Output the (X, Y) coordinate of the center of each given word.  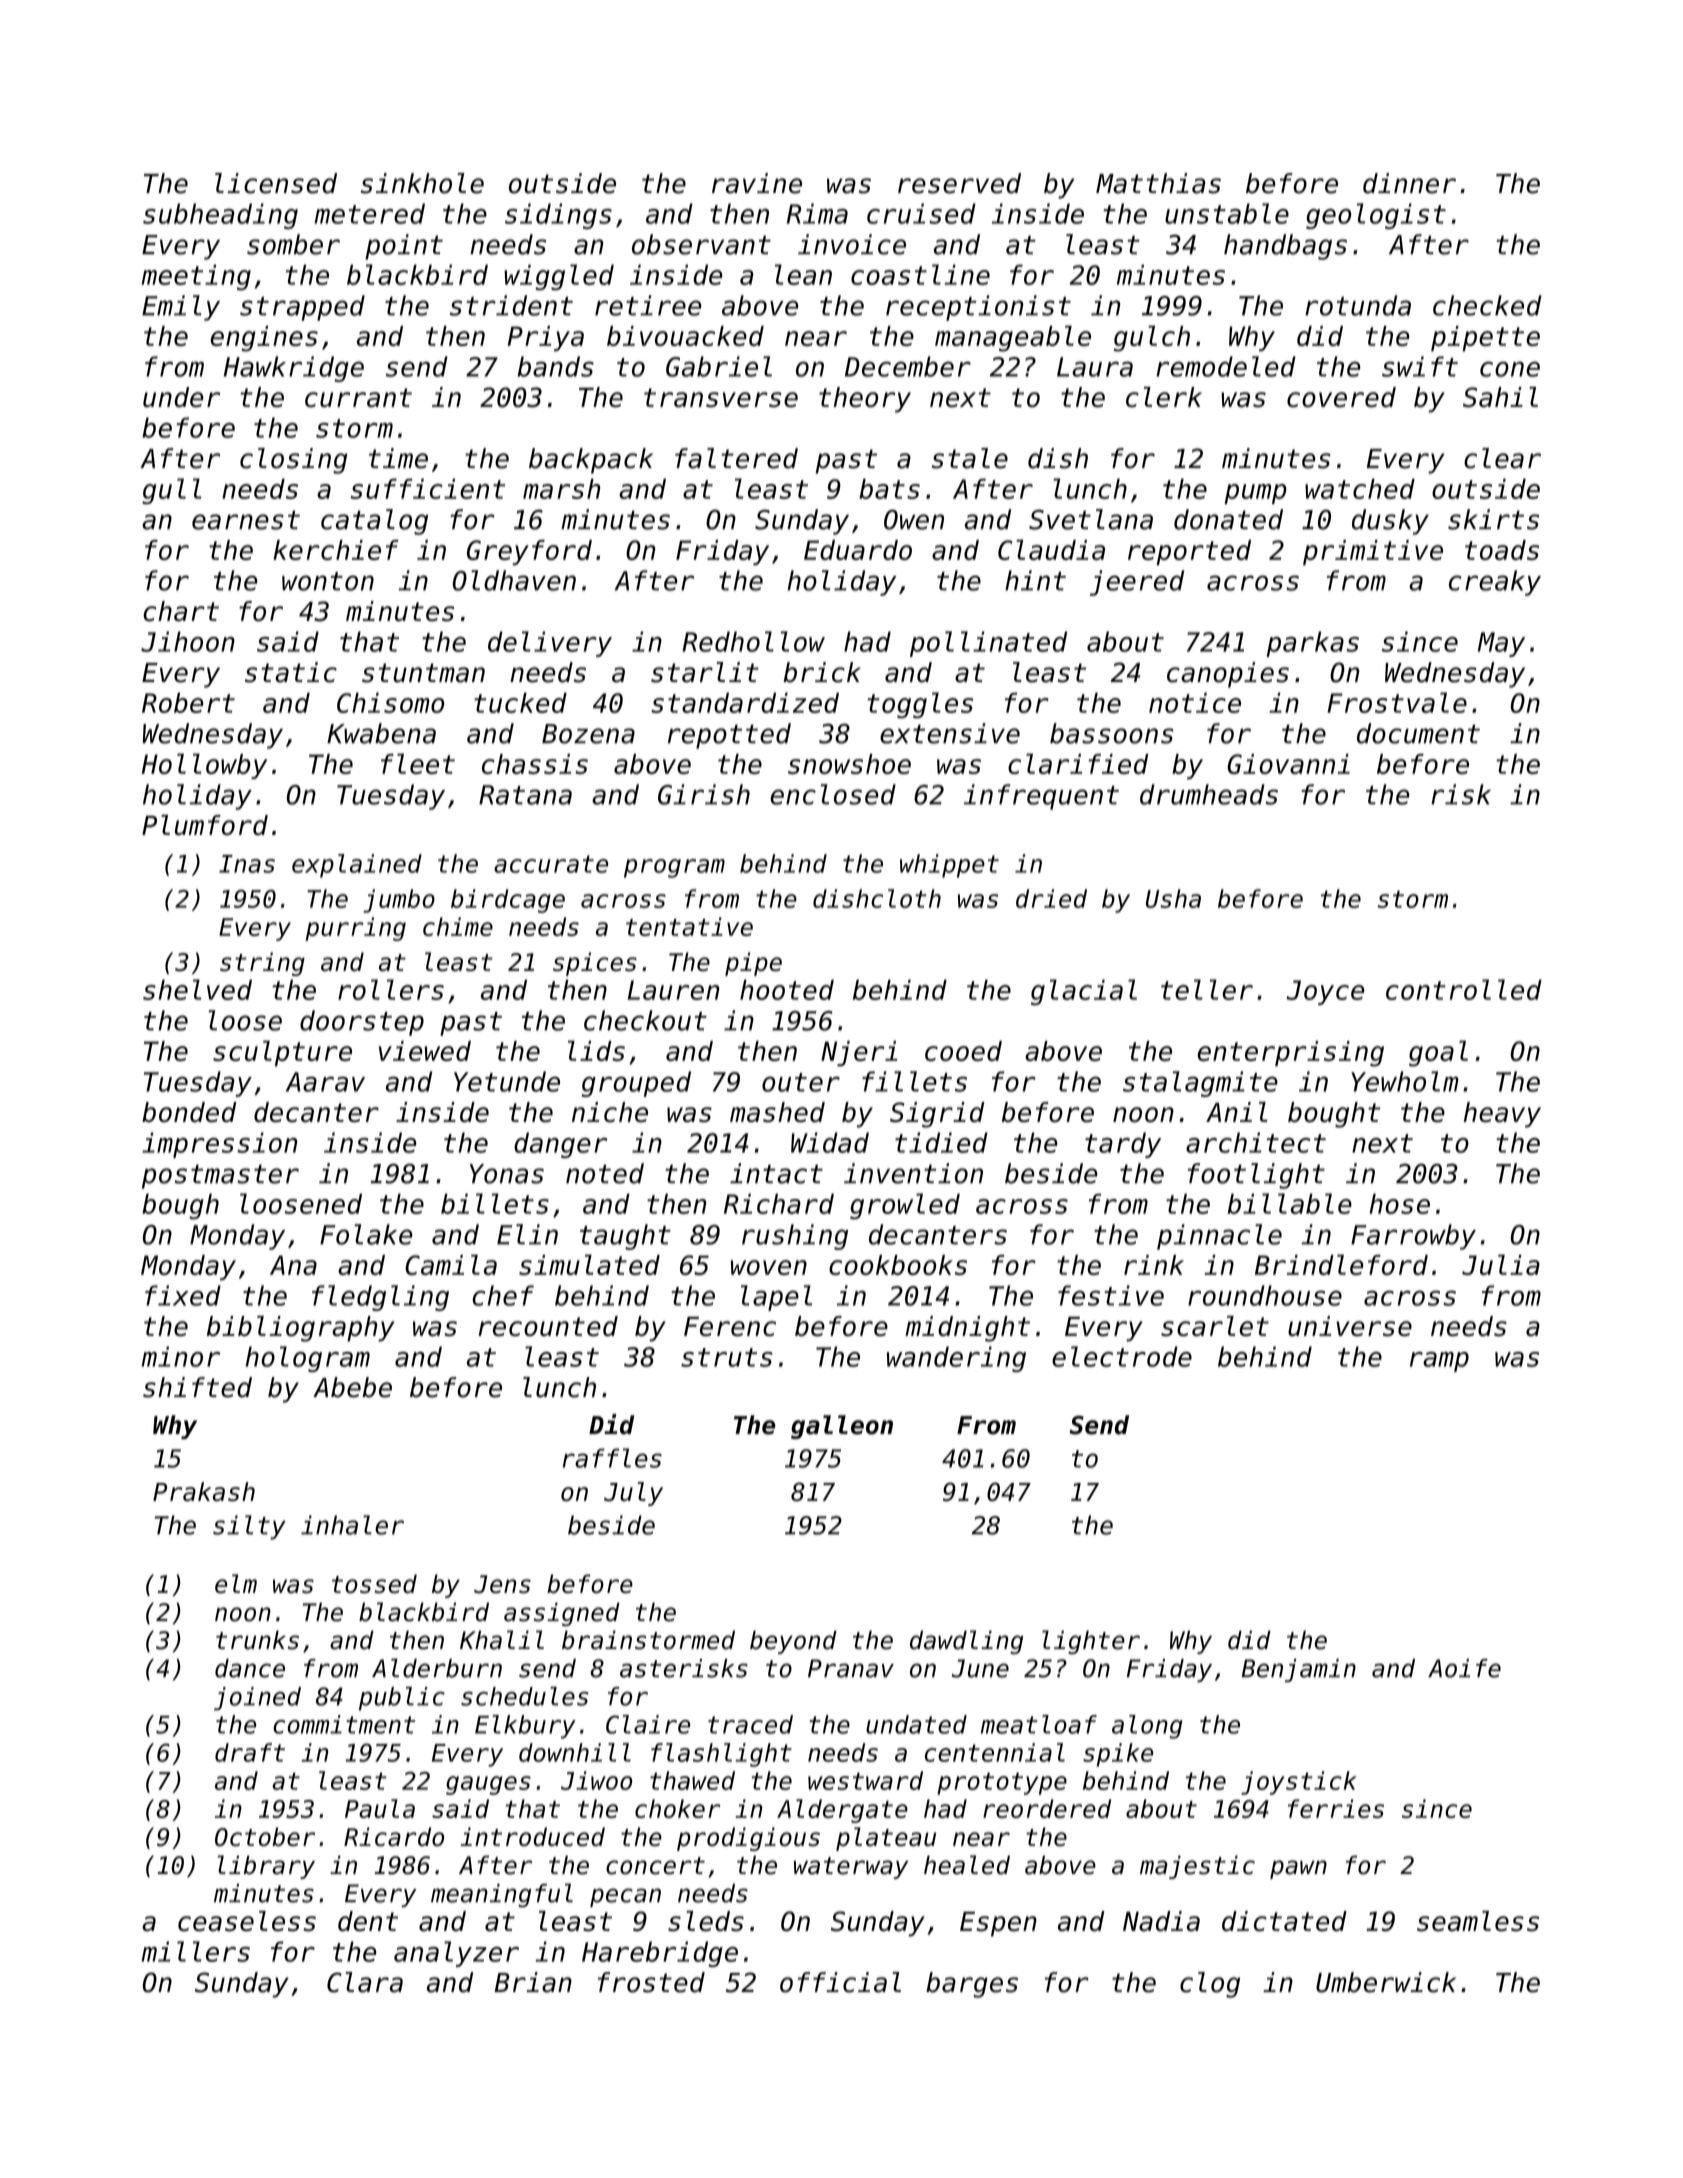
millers (195, 1951)
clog (1210, 1985)
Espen (998, 1924)
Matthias (1158, 183)
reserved (959, 183)
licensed (276, 183)
